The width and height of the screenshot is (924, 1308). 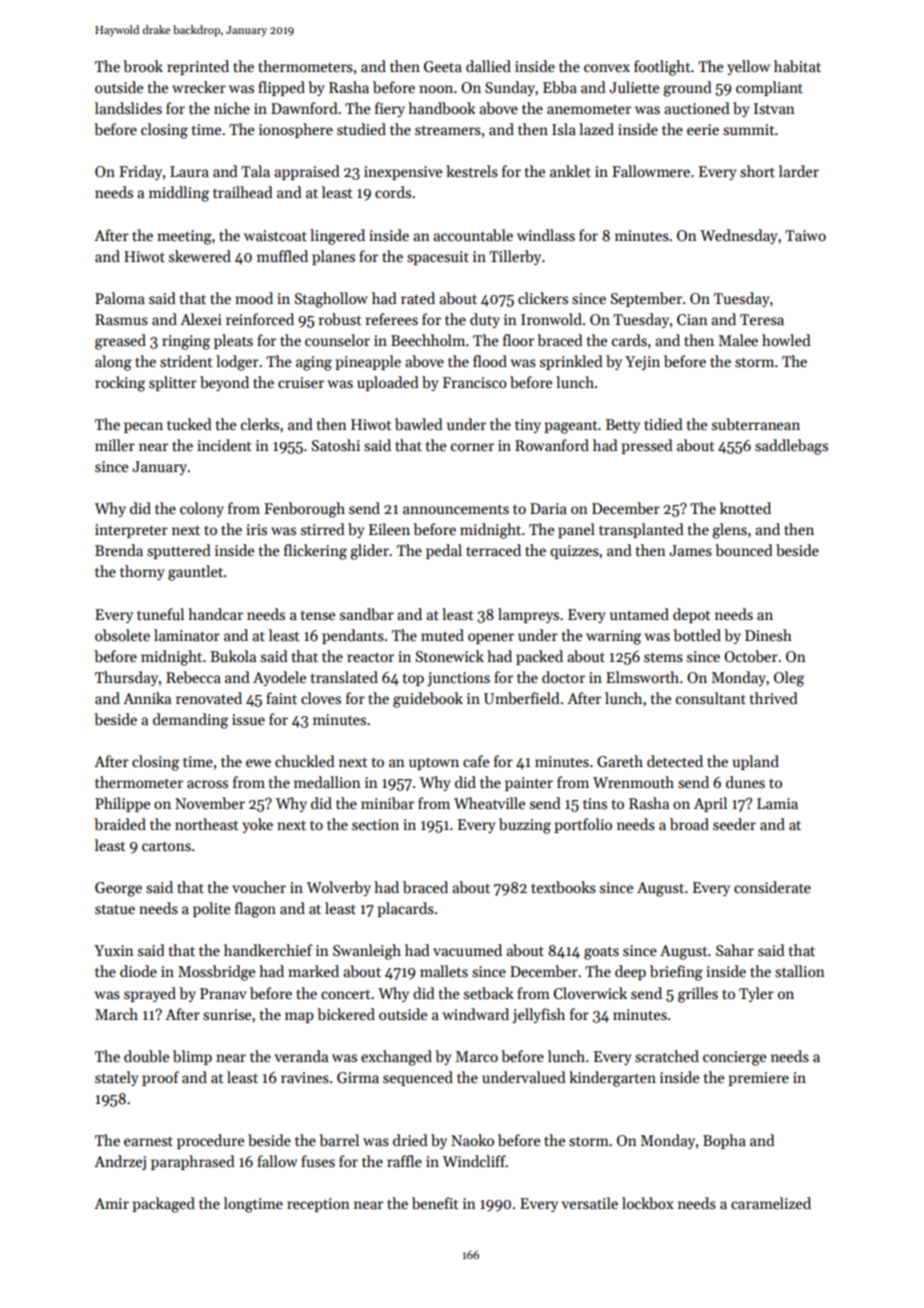 I want to click on diode, so click(x=138, y=971).
